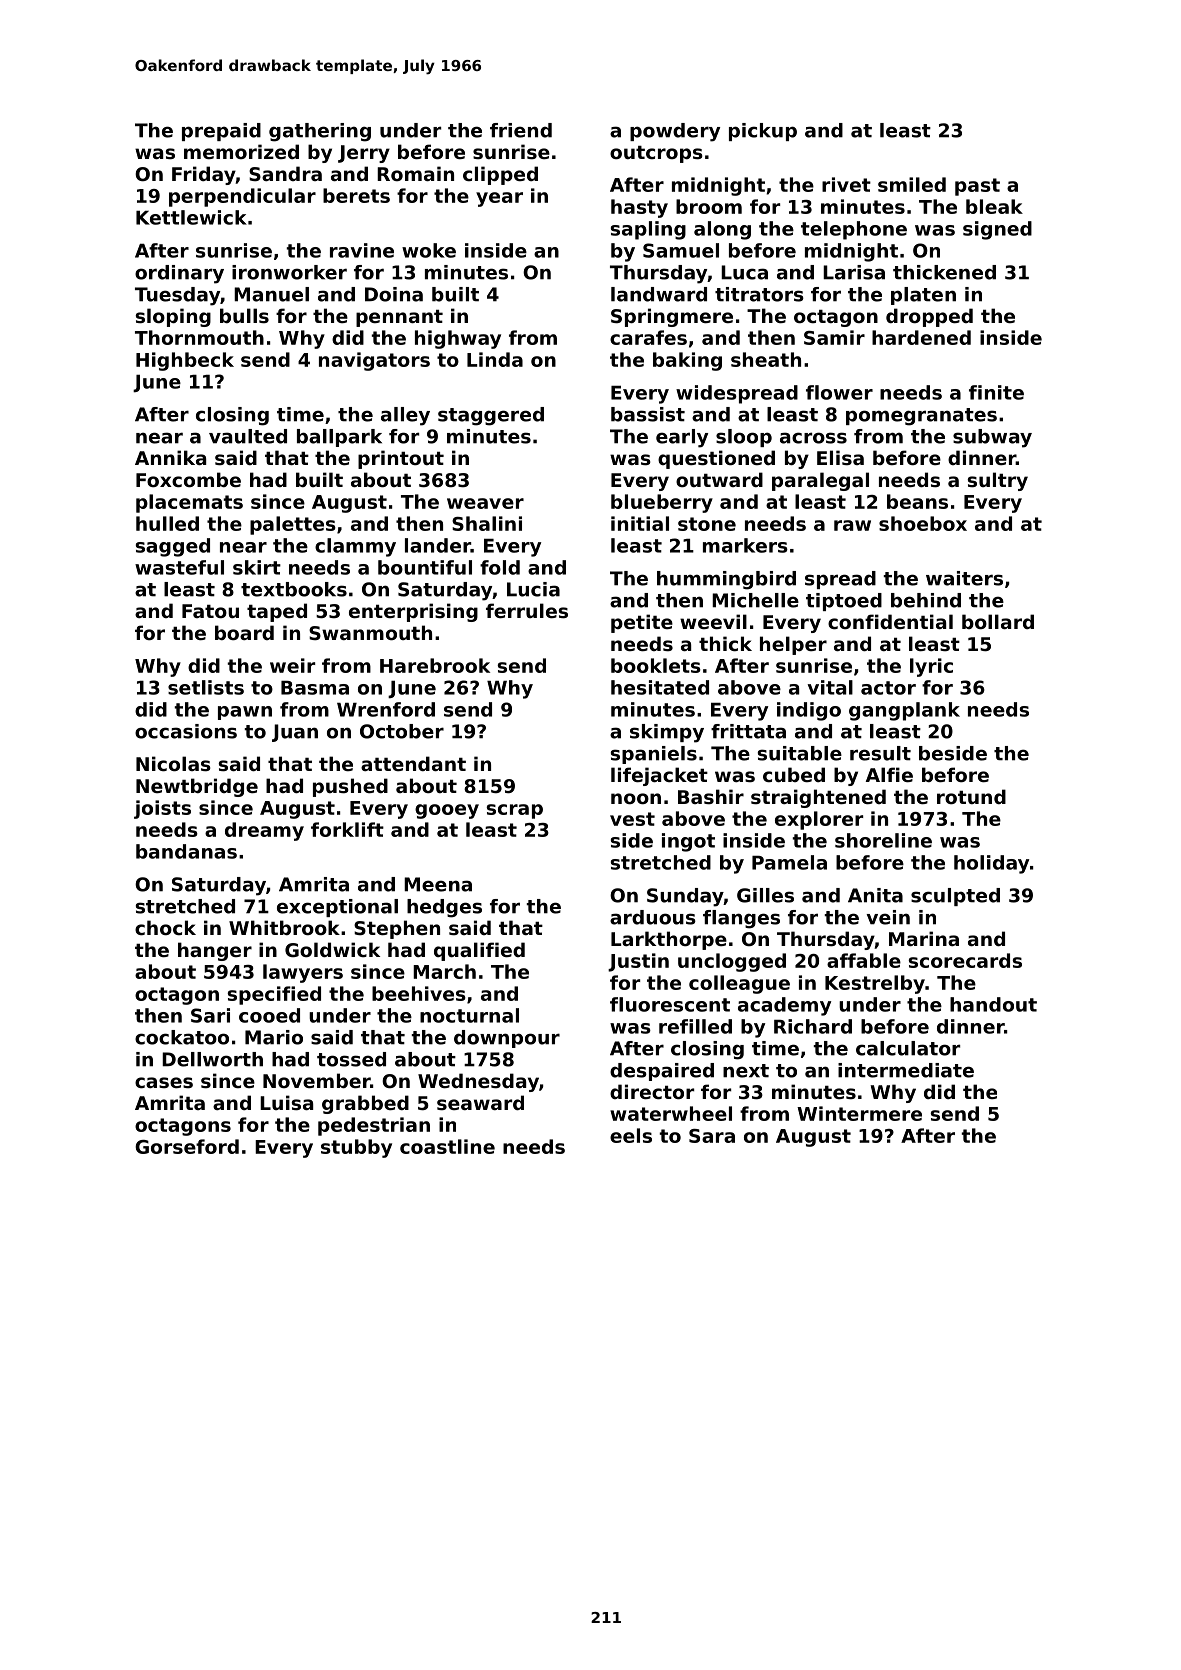 Image resolution: width=1181 pixels, height=1670 pixels. What do you see at coordinates (859, 1113) in the page?
I see `Wintermere` at bounding box center [859, 1113].
